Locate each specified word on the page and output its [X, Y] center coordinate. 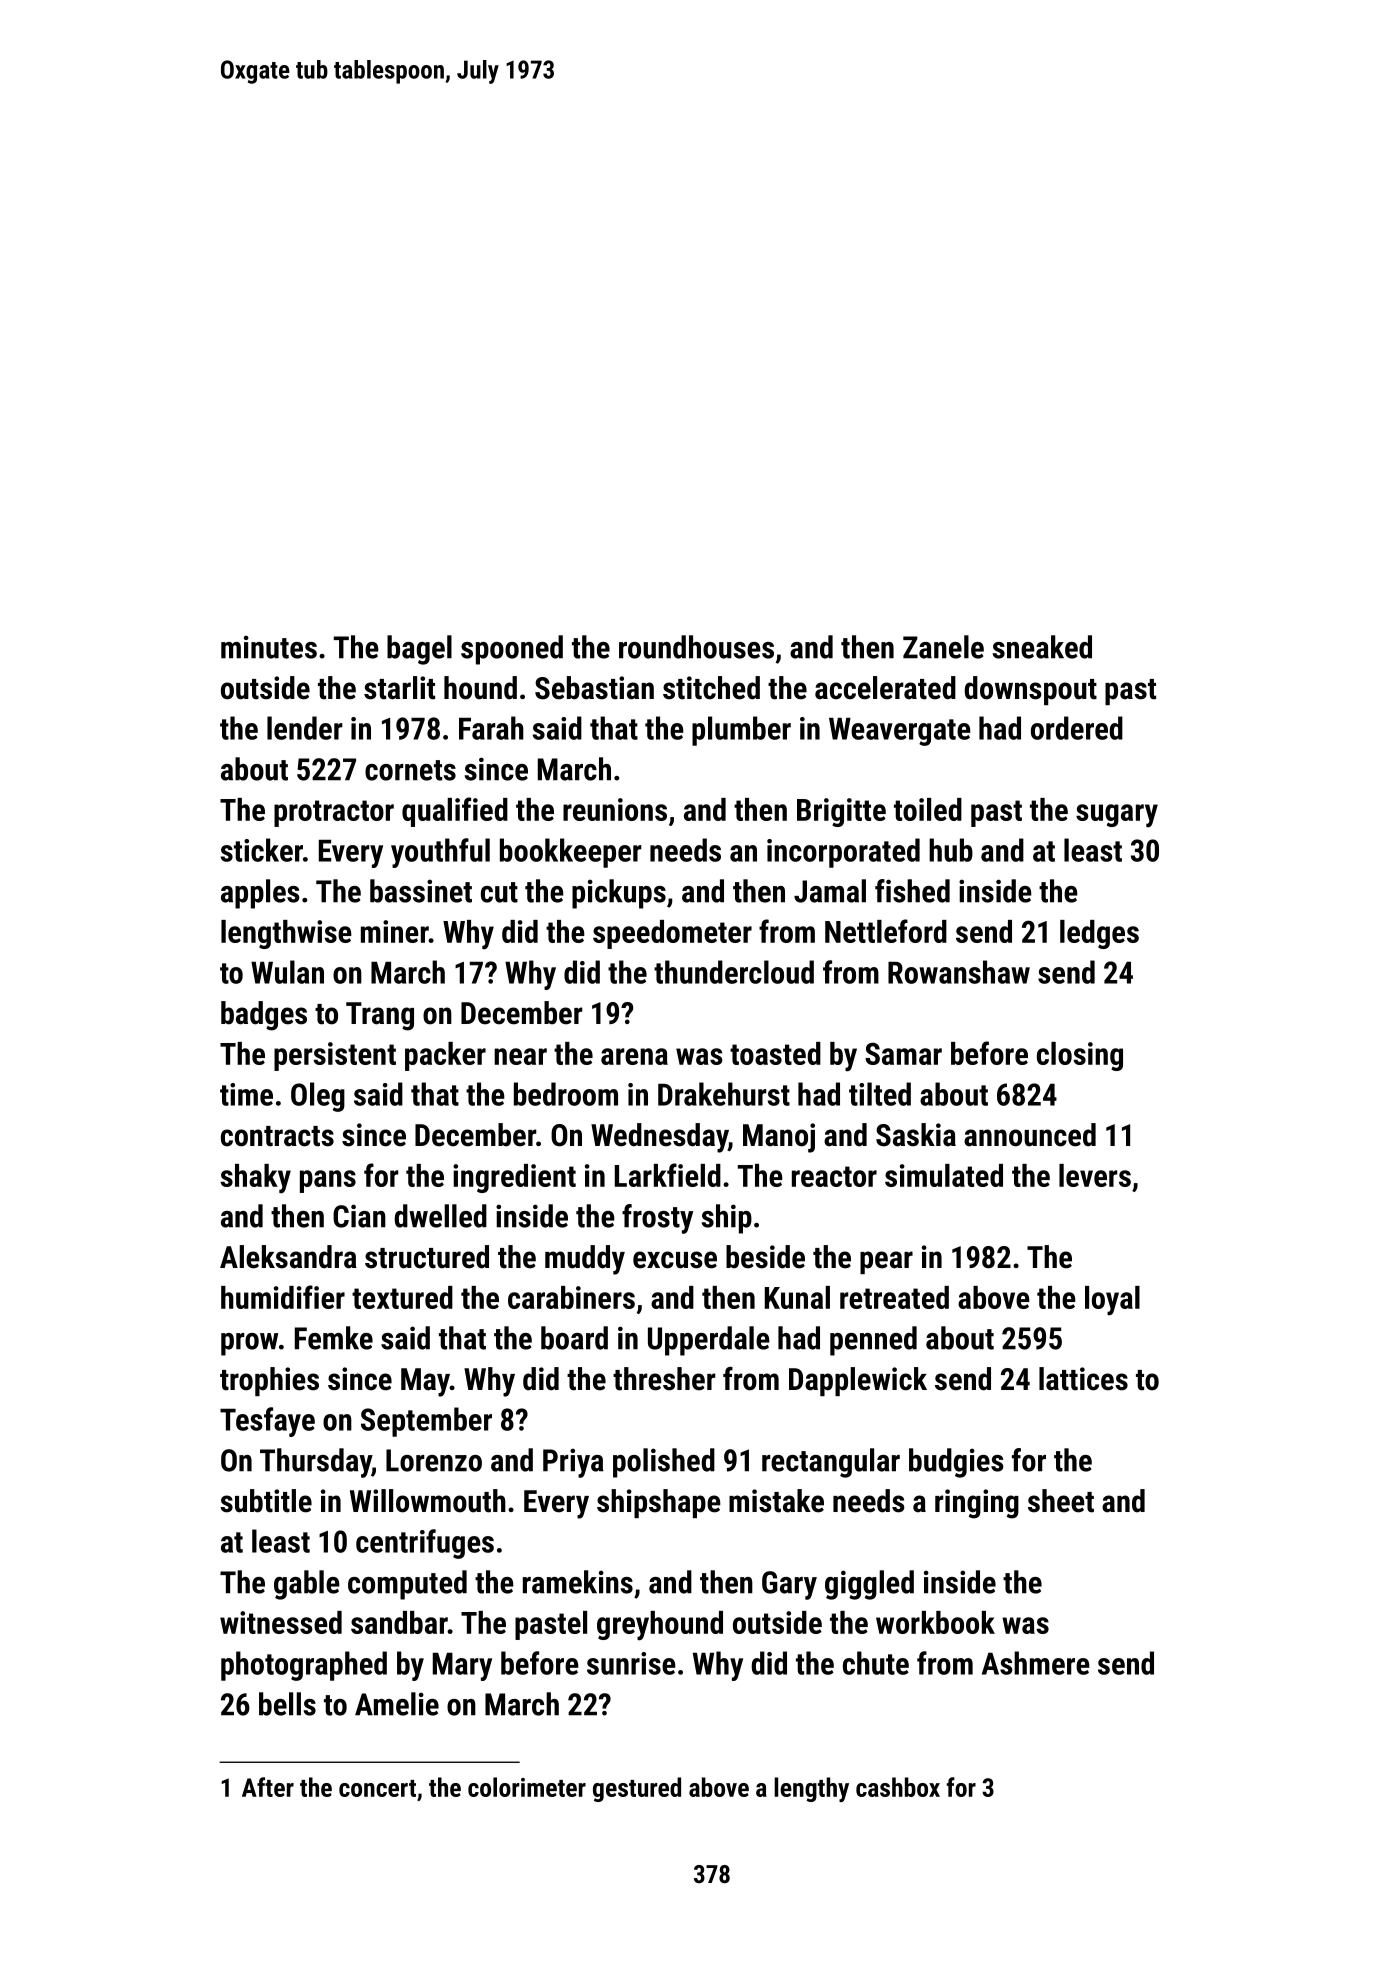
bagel [419, 650]
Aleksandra [288, 1257]
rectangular [831, 1463]
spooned [512, 650]
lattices [1083, 1379]
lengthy [811, 1789]
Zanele [943, 647]
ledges [1099, 934]
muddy [585, 1260]
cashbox [898, 1787]
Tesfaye [267, 1422]
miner [395, 931]
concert [377, 1788]
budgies [956, 1463]
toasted [775, 1053]
